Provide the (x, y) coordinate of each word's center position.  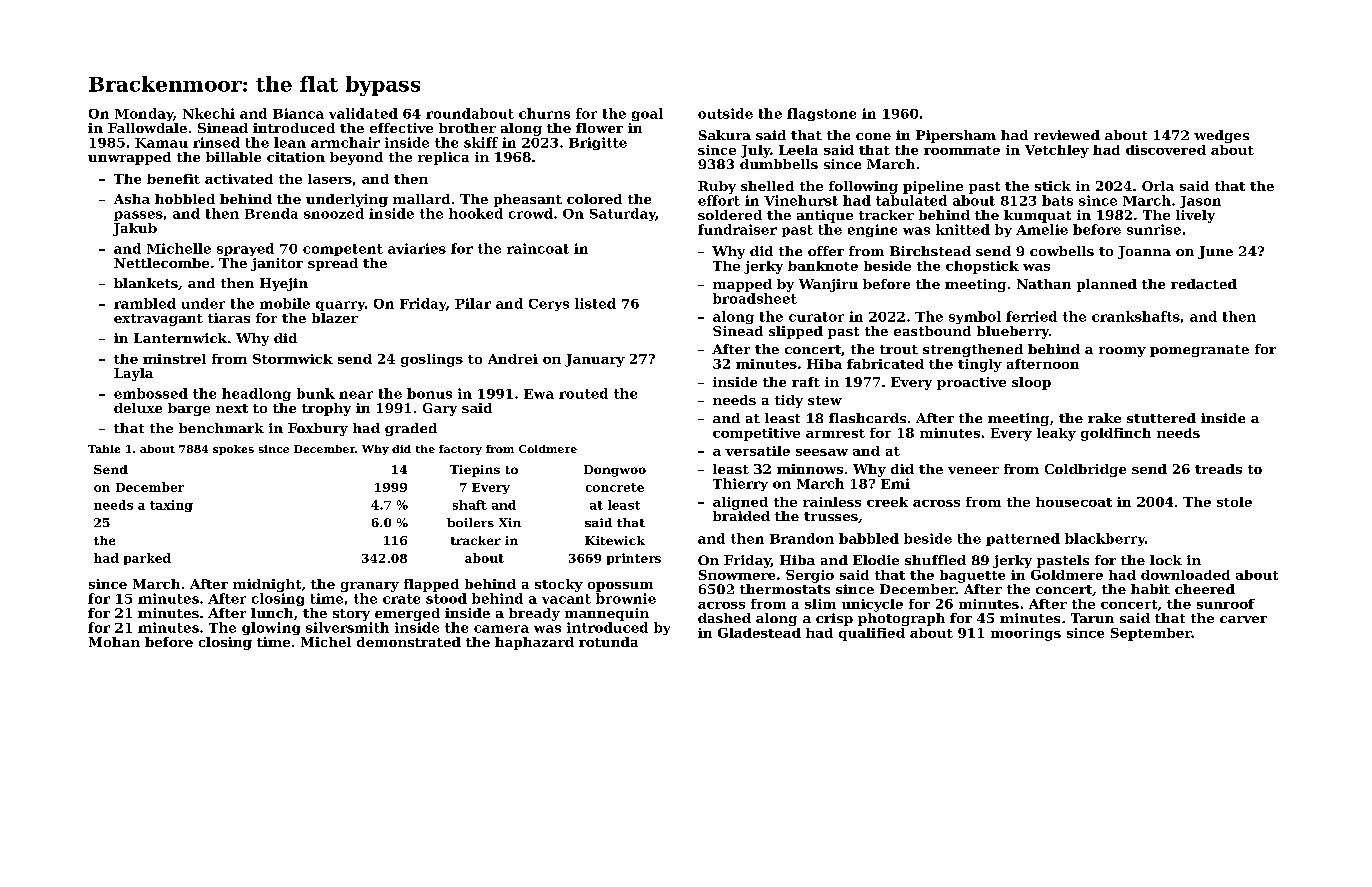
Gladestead (759, 633)
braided (741, 516)
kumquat (1037, 216)
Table (104, 449)
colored (594, 199)
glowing (271, 628)
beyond (356, 158)
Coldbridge (1085, 470)
